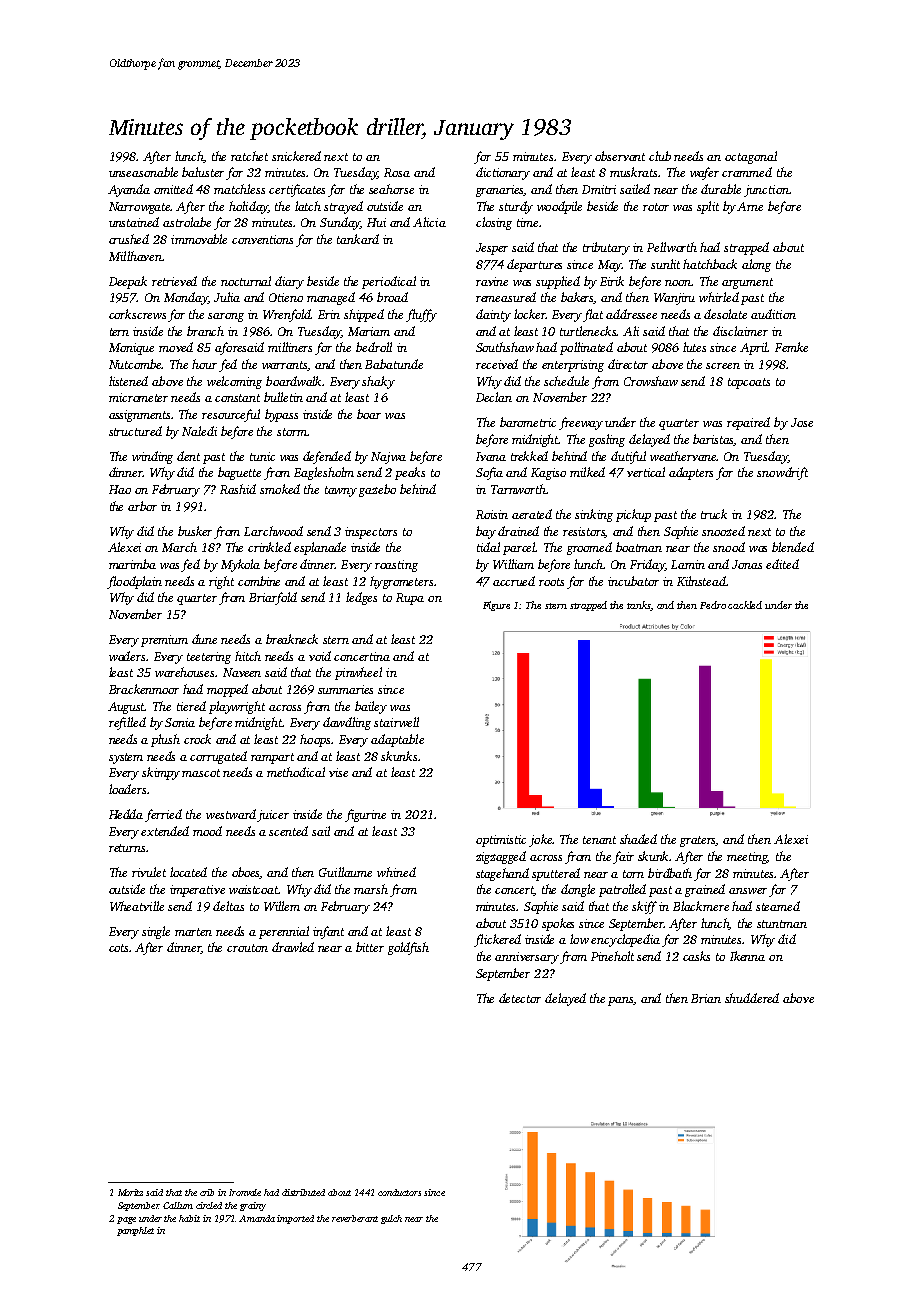 This screenshot has width=924, height=1308. Describe the element at coordinates (397, 172) in the screenshot. I see `Rosa` at that location.
